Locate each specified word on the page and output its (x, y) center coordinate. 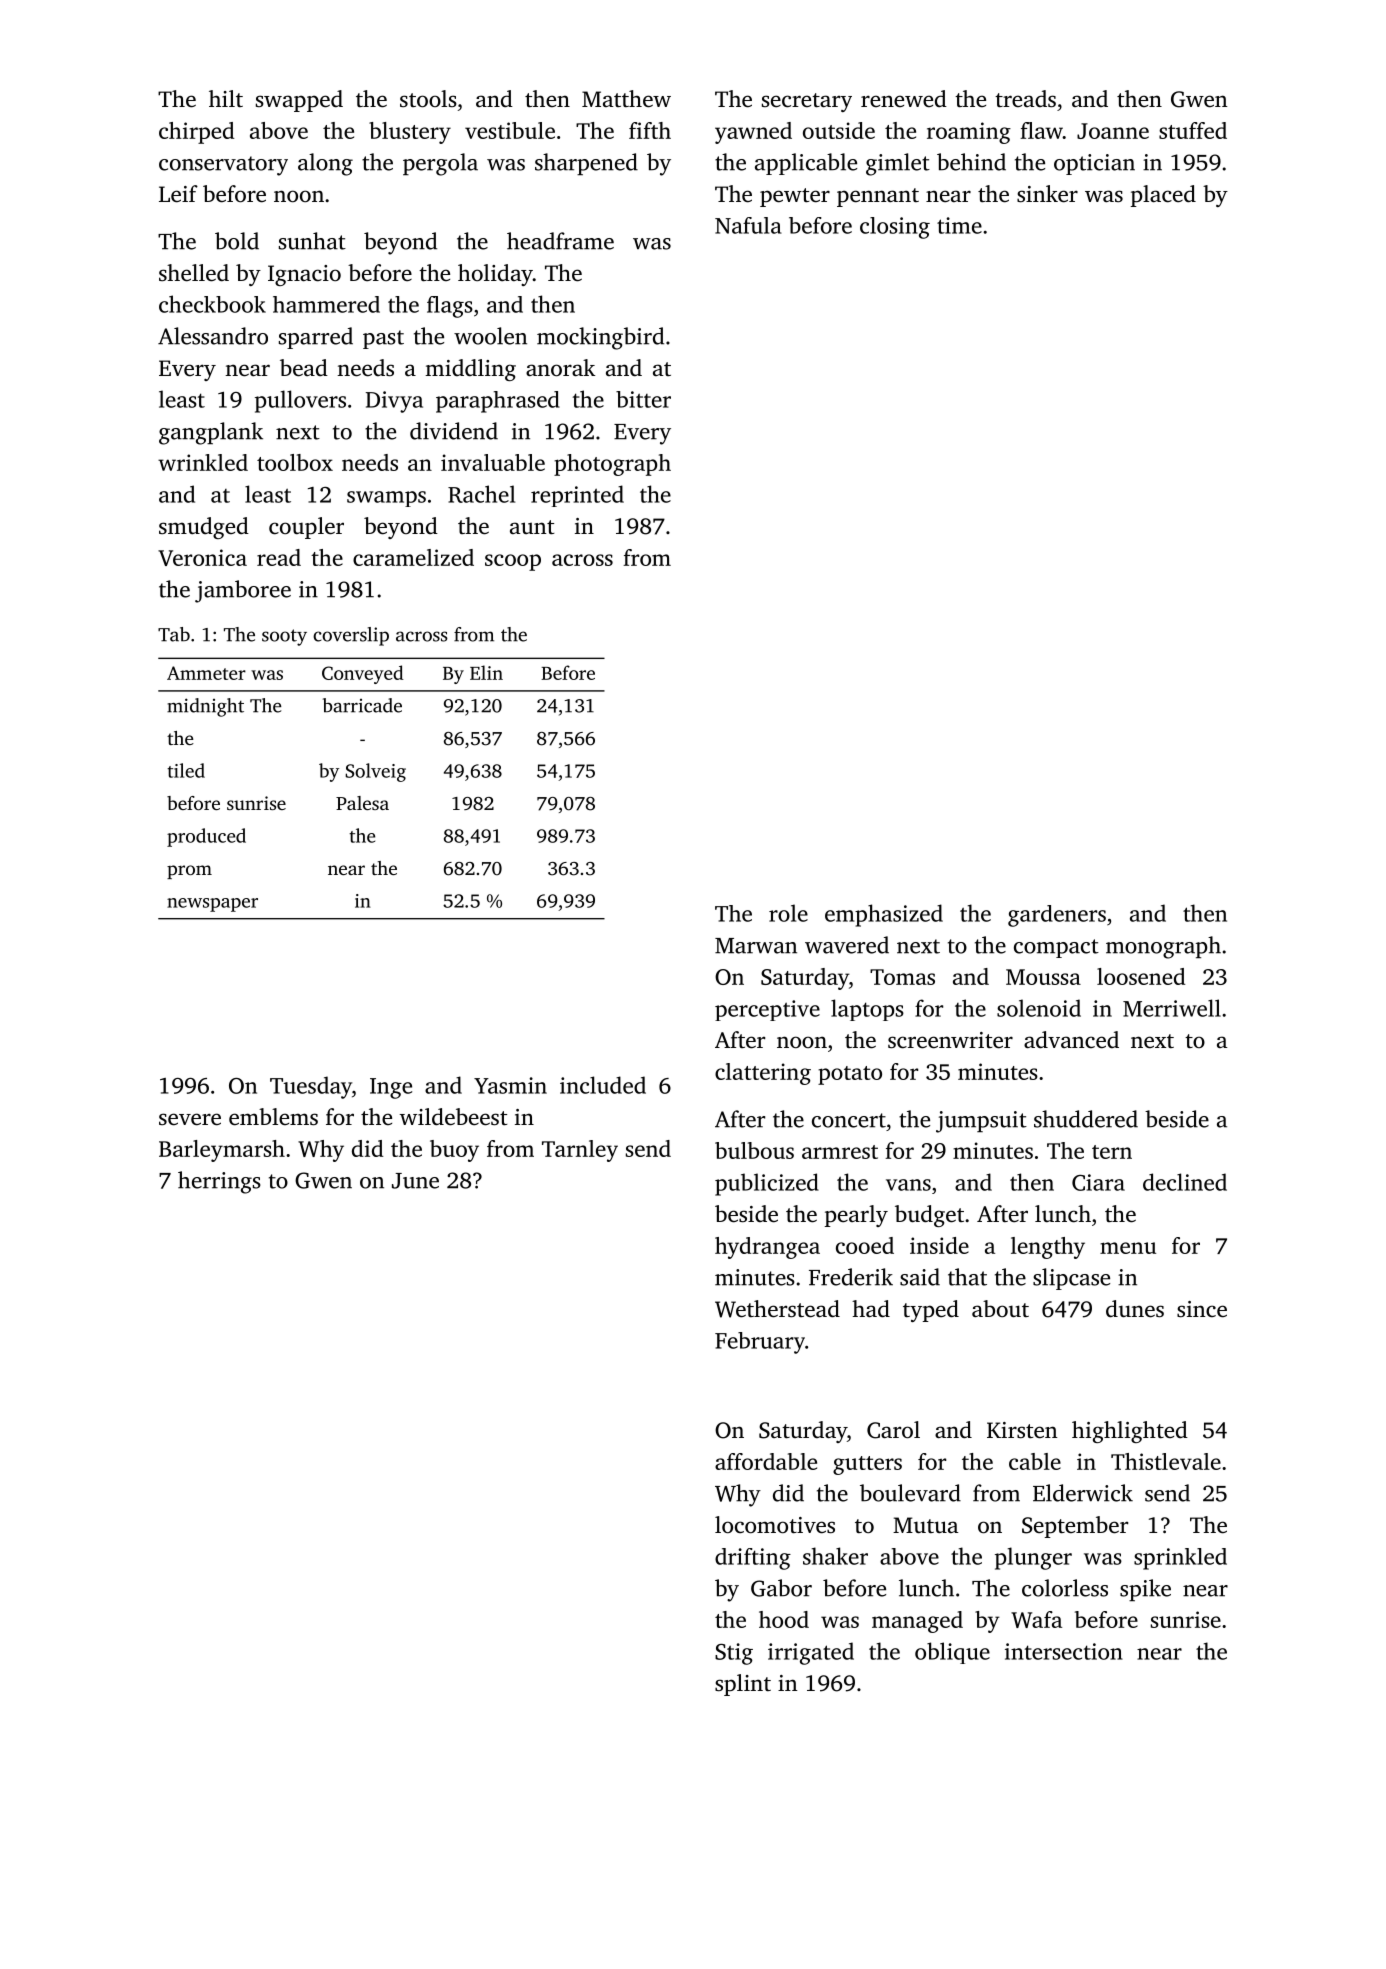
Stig (734, 1654)
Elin (486, 672)
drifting (753, 1559)
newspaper (212, 905)
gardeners (1057, 916)
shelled (194, 273)
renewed (904, 98)
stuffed (1193, 130)
